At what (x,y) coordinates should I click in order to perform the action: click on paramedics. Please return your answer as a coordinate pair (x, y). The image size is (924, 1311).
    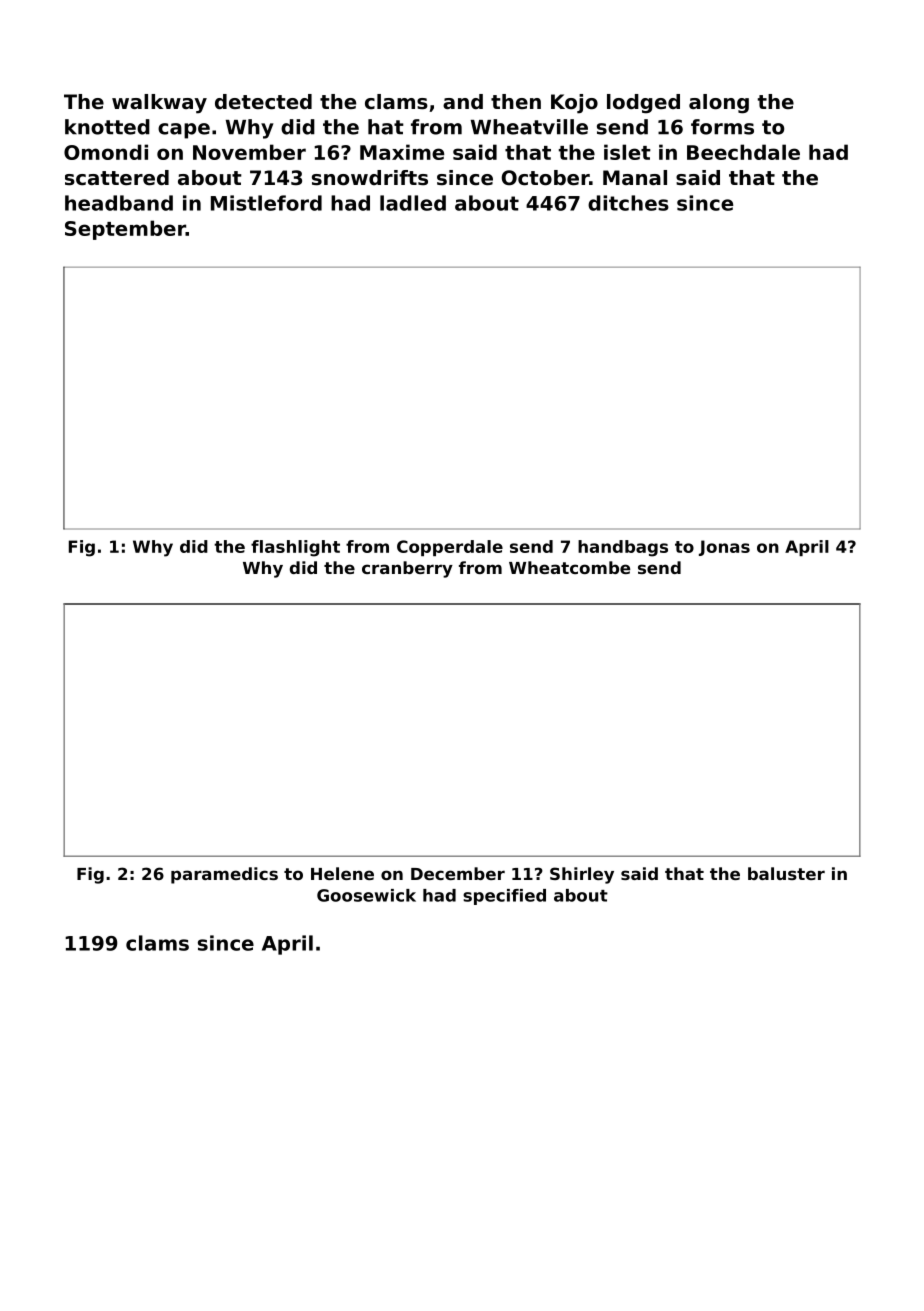
    Looking at the image, I should click on (224, 875).
